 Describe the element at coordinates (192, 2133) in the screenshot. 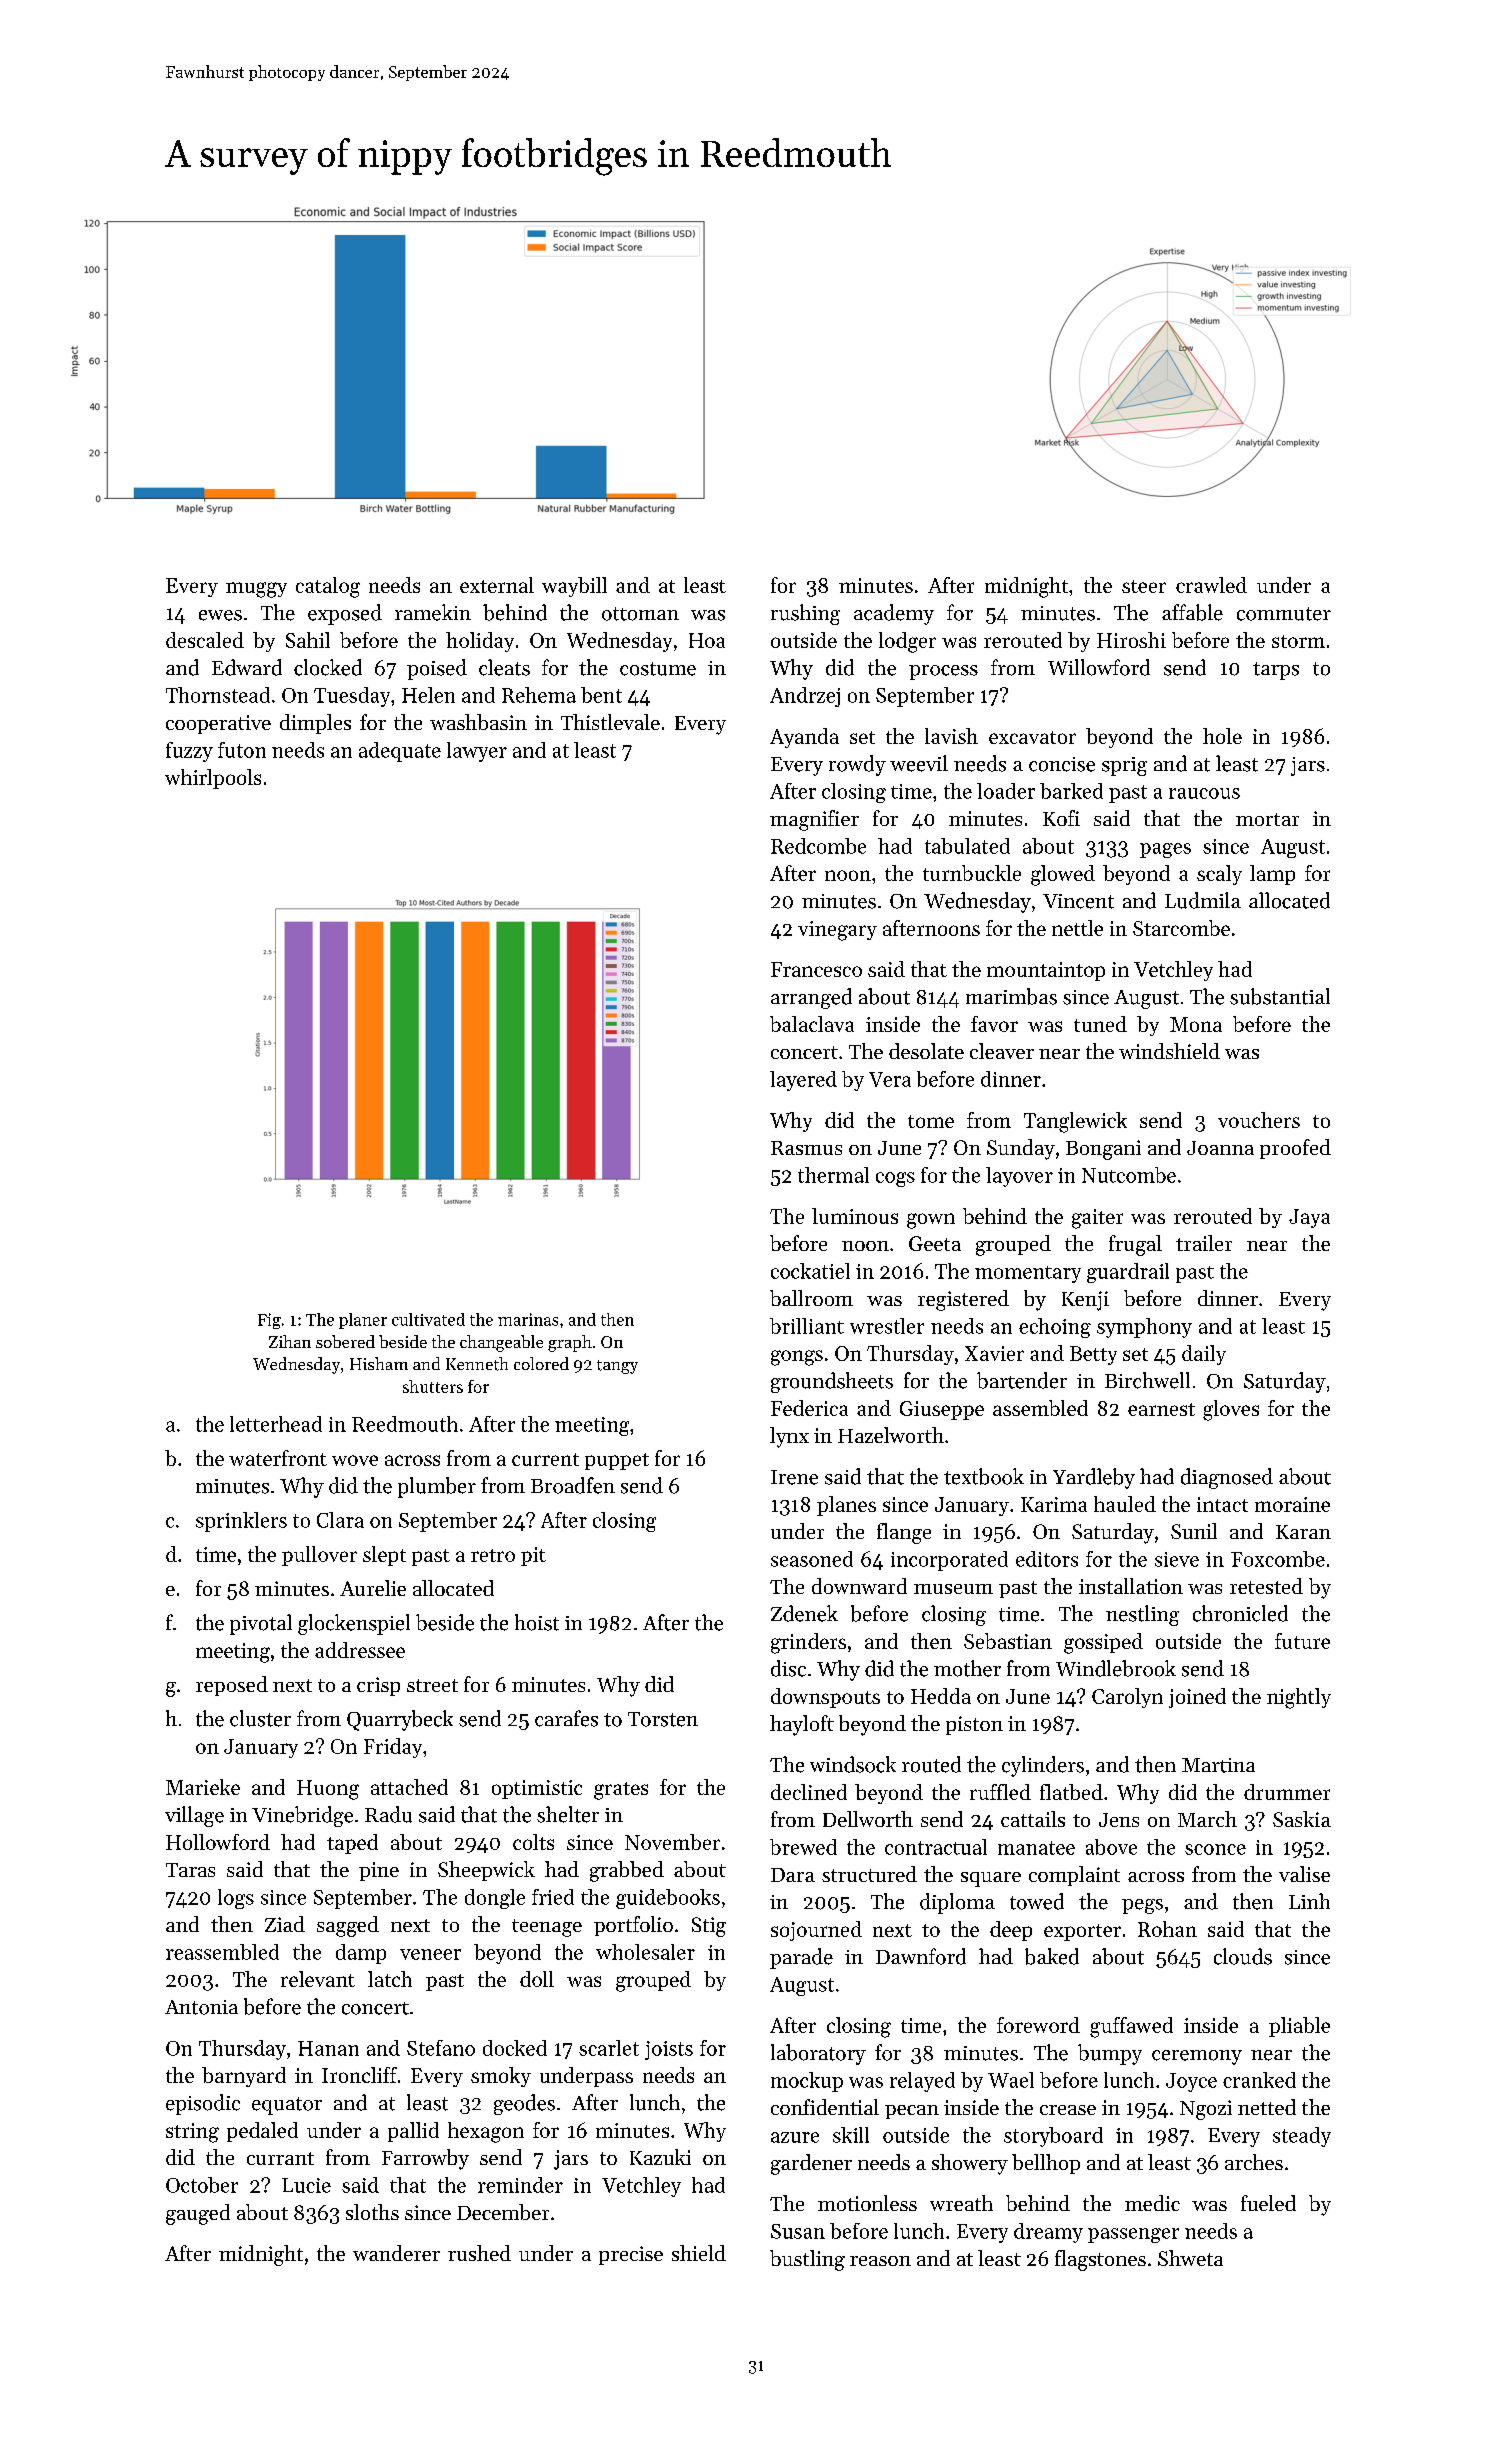

I see `string` at that location.
